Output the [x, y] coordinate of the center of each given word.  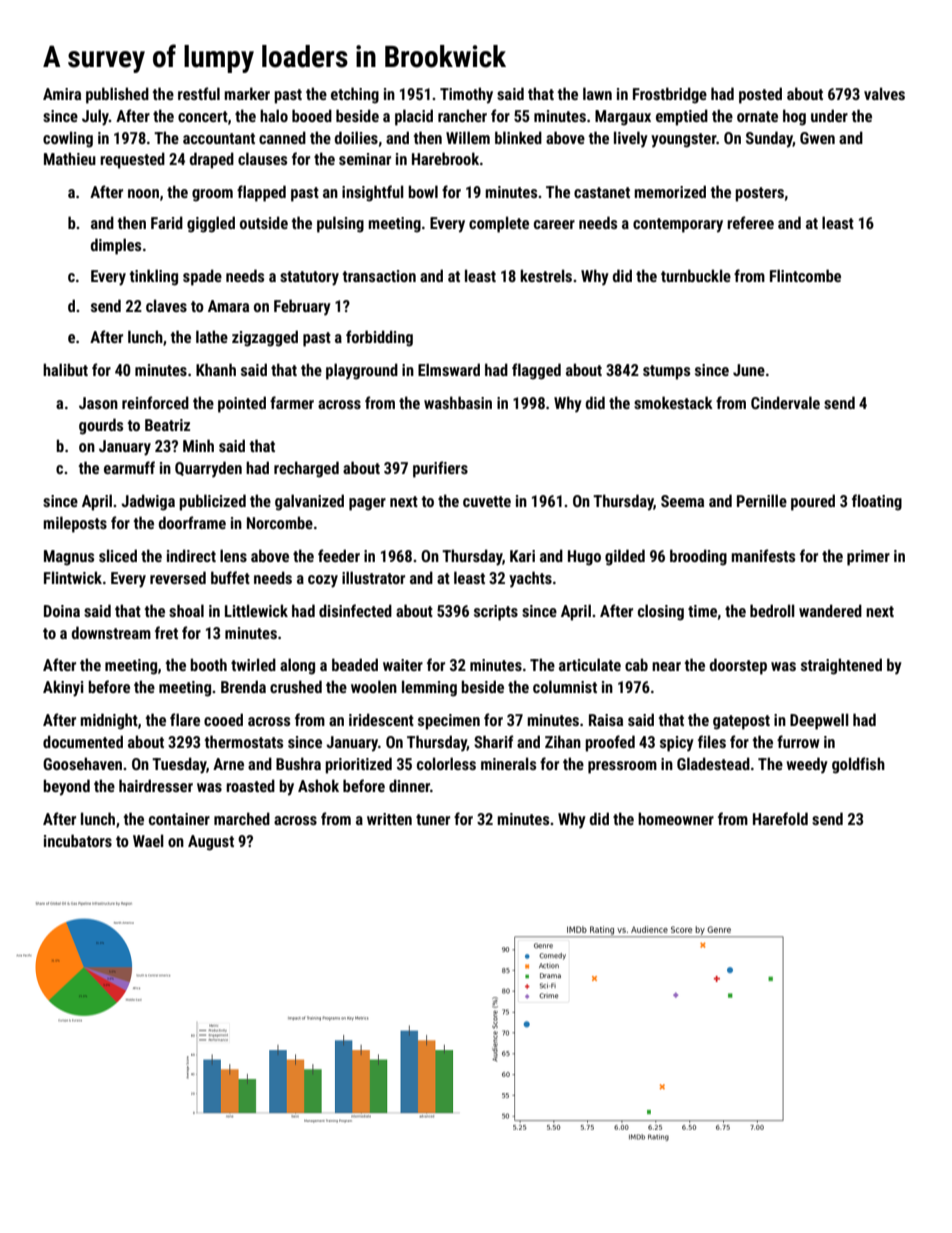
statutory [309, 278]
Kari [522, 556]
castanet [602, 192]
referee [750, 222]
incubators [78, 840]
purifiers [440, 469]
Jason [98, 403]
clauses [262, 158]
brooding [698, 557]
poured [813, 502]
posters [759, 194]
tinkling [154, 277]
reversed [178, 577]
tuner [433, 819]
